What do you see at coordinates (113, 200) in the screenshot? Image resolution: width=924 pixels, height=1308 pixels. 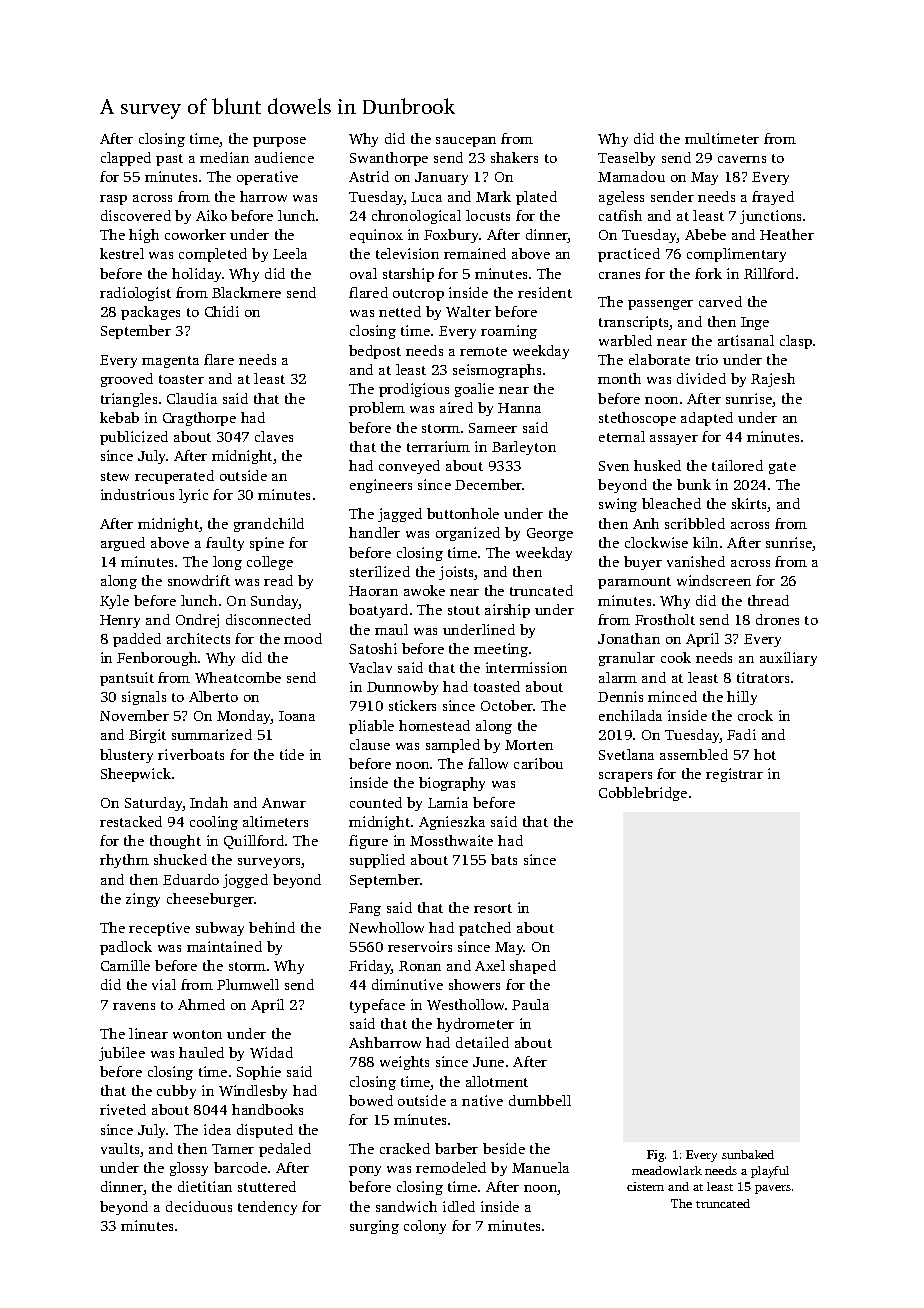 I see `rasp` at bounding box center [113, 200].
